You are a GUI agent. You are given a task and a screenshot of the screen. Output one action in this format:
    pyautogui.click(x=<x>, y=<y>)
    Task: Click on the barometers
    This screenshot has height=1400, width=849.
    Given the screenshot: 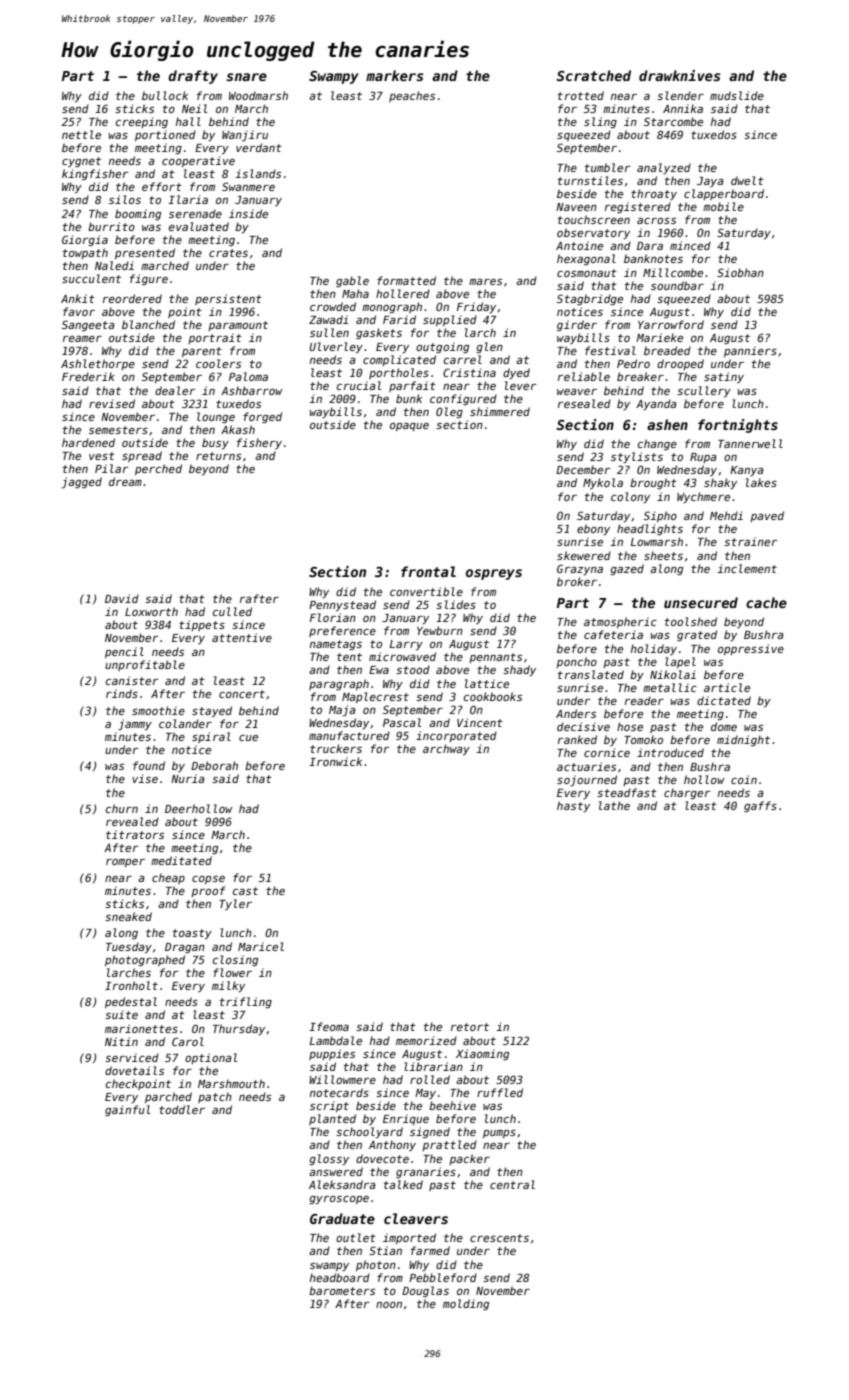 What is the action you would take?
    pyautogui.click(x=342, y=1290)
